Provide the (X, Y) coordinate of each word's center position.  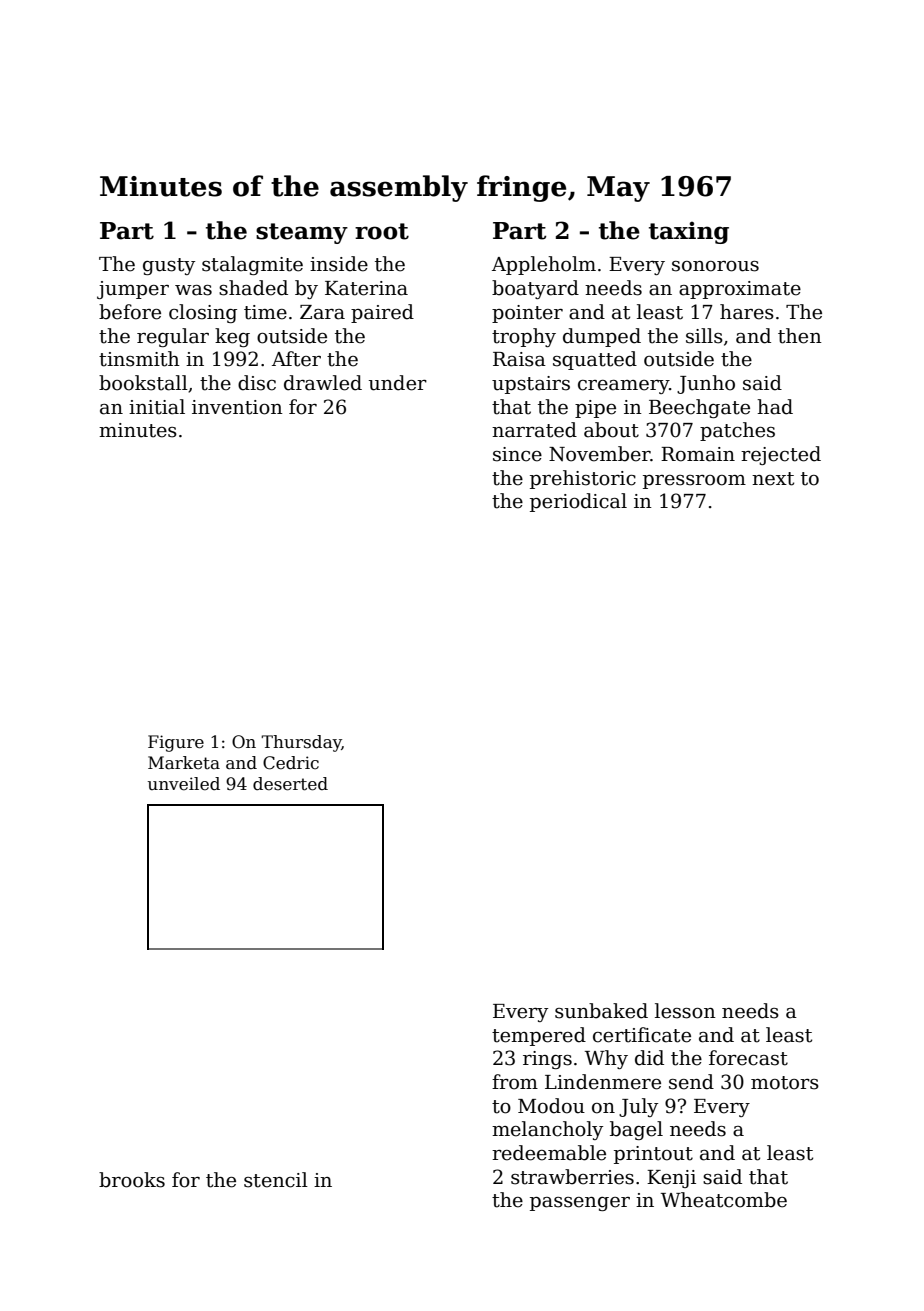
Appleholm (544, 265)
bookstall (143, 383)
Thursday (301, 743)
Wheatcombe (724, 1200)
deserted (290, 784)
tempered (539, 1036)
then (800, 336)
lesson (685, 1011)
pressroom (694, 482)
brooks (132, 1180)
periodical (578, 502)
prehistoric (583, 479)
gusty (169, 266)
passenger (580, 1204)
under (398, 383)
